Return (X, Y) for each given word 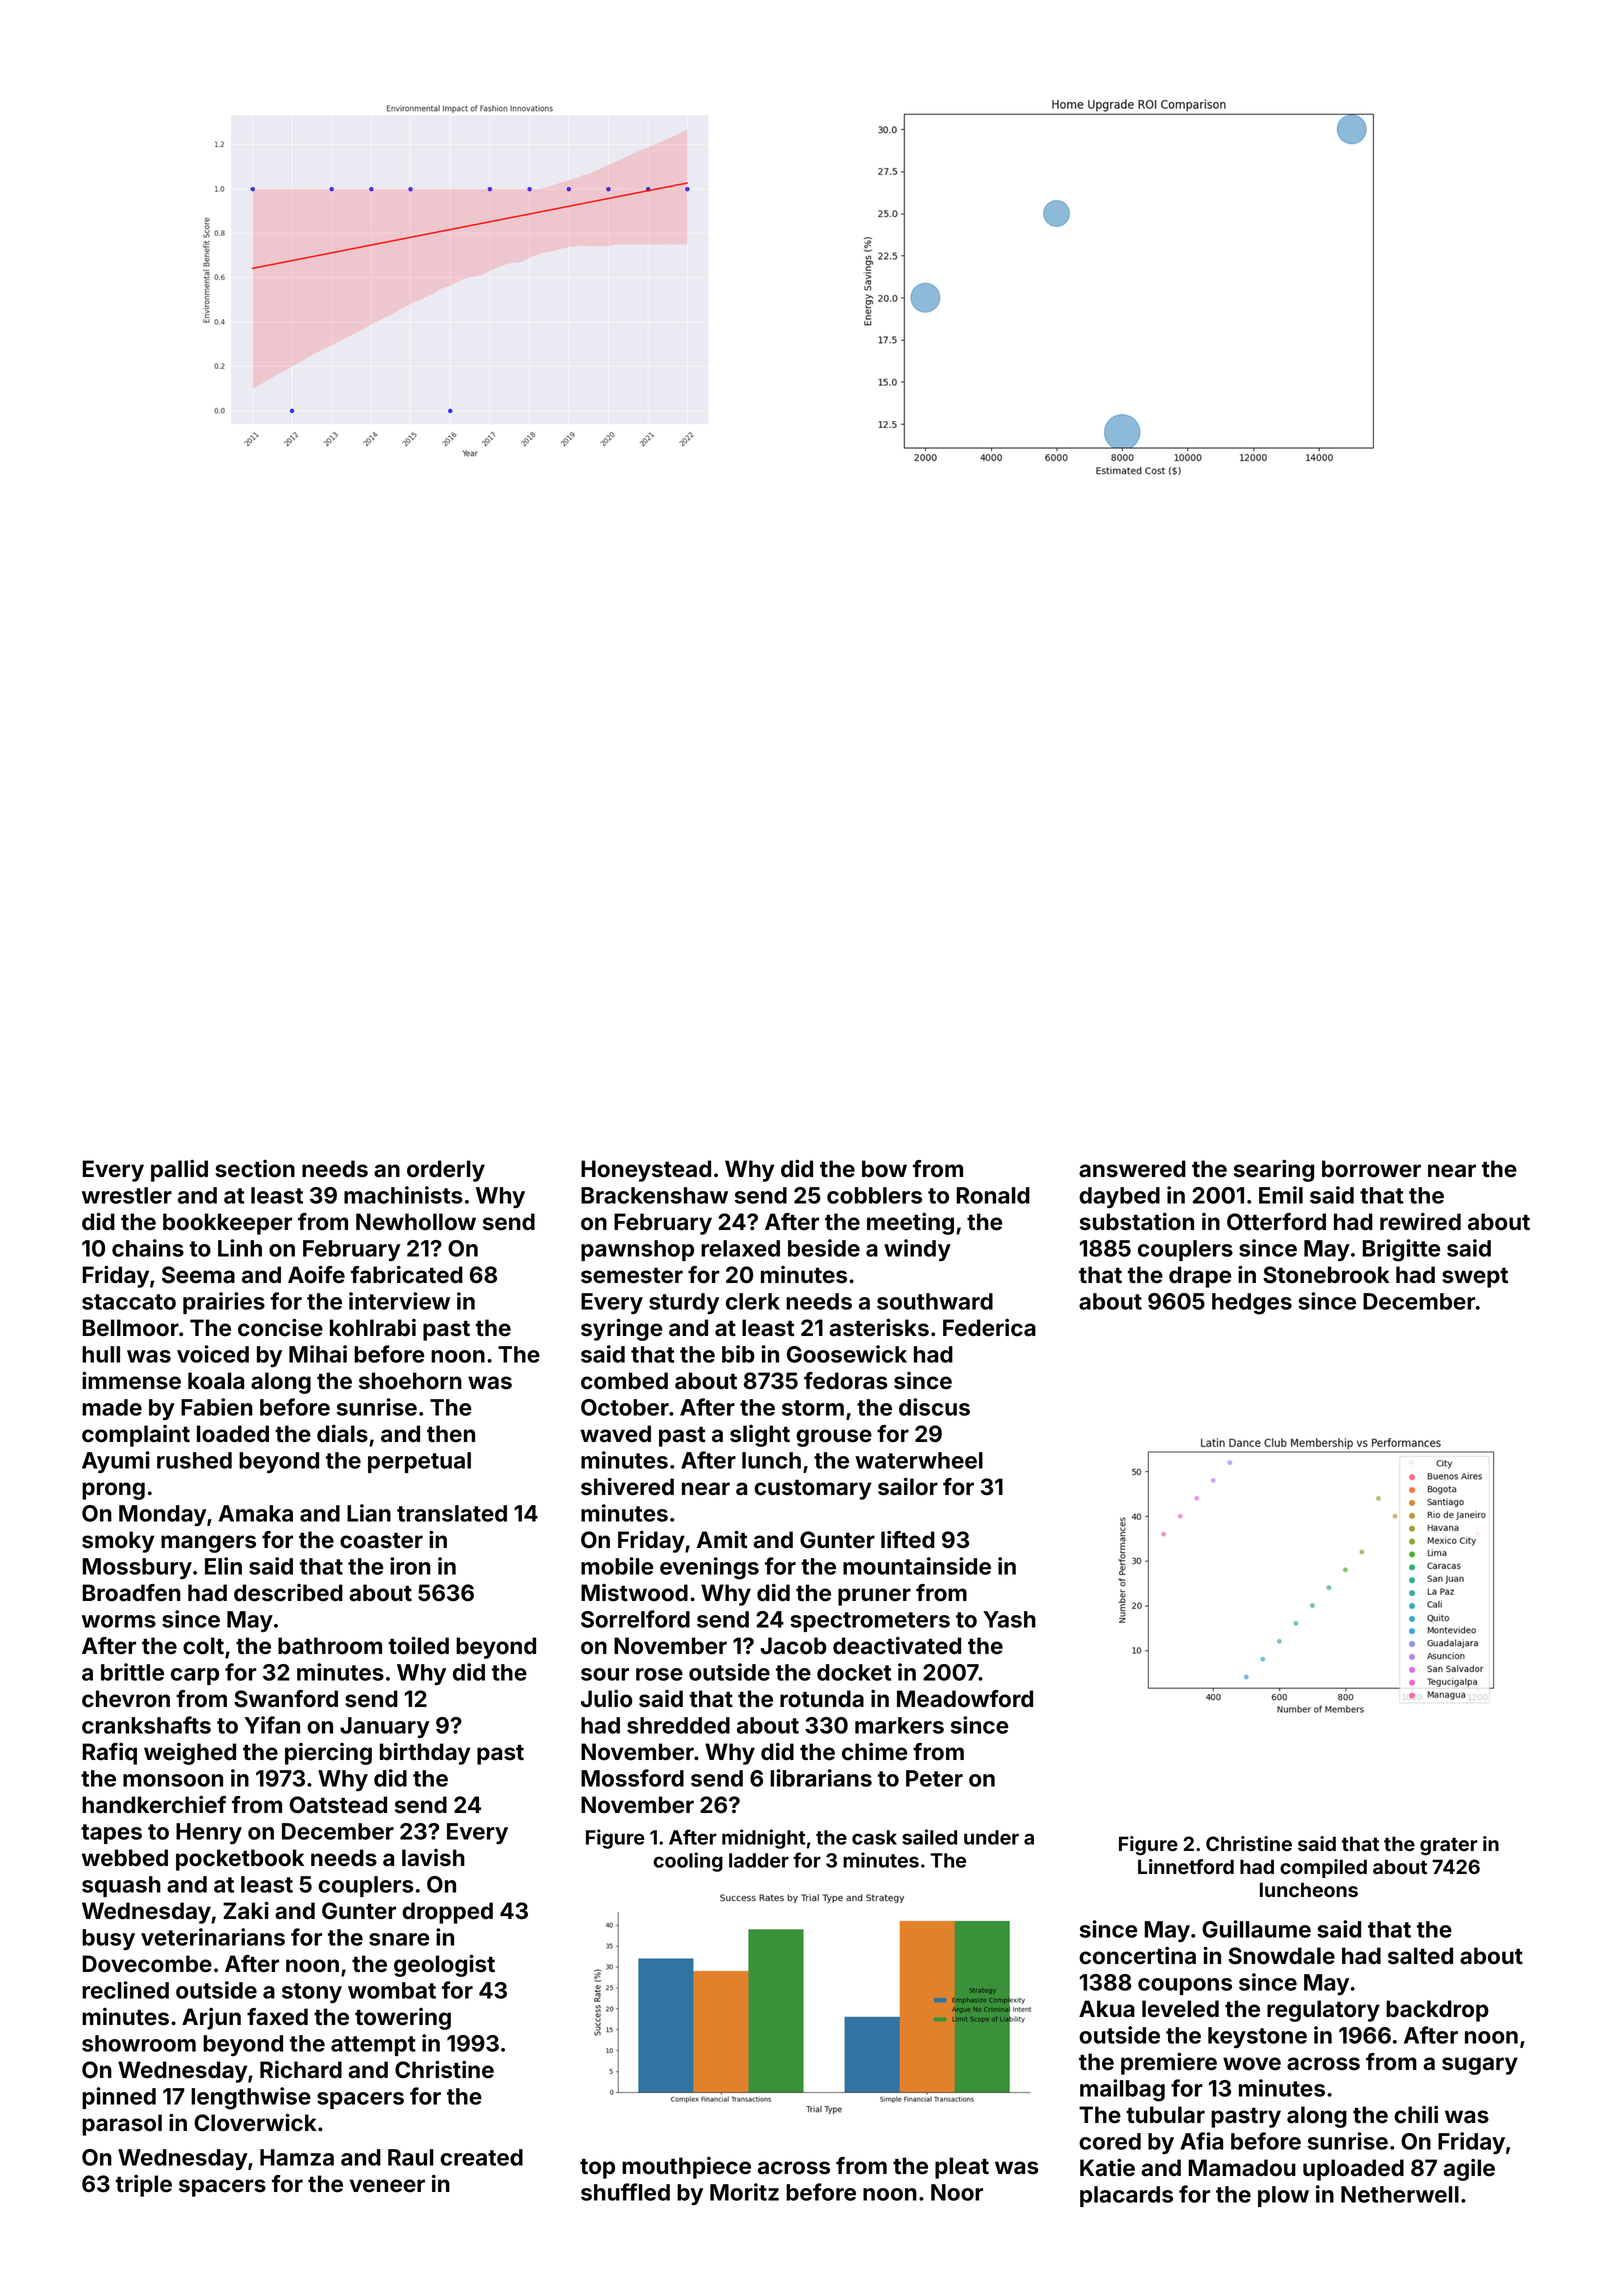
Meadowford (965, 1699)
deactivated (897, 1646)
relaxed (740, 1248)
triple (144, 2186)
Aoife (316, 1274)
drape (1200, 1277)
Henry (209, 1833)
